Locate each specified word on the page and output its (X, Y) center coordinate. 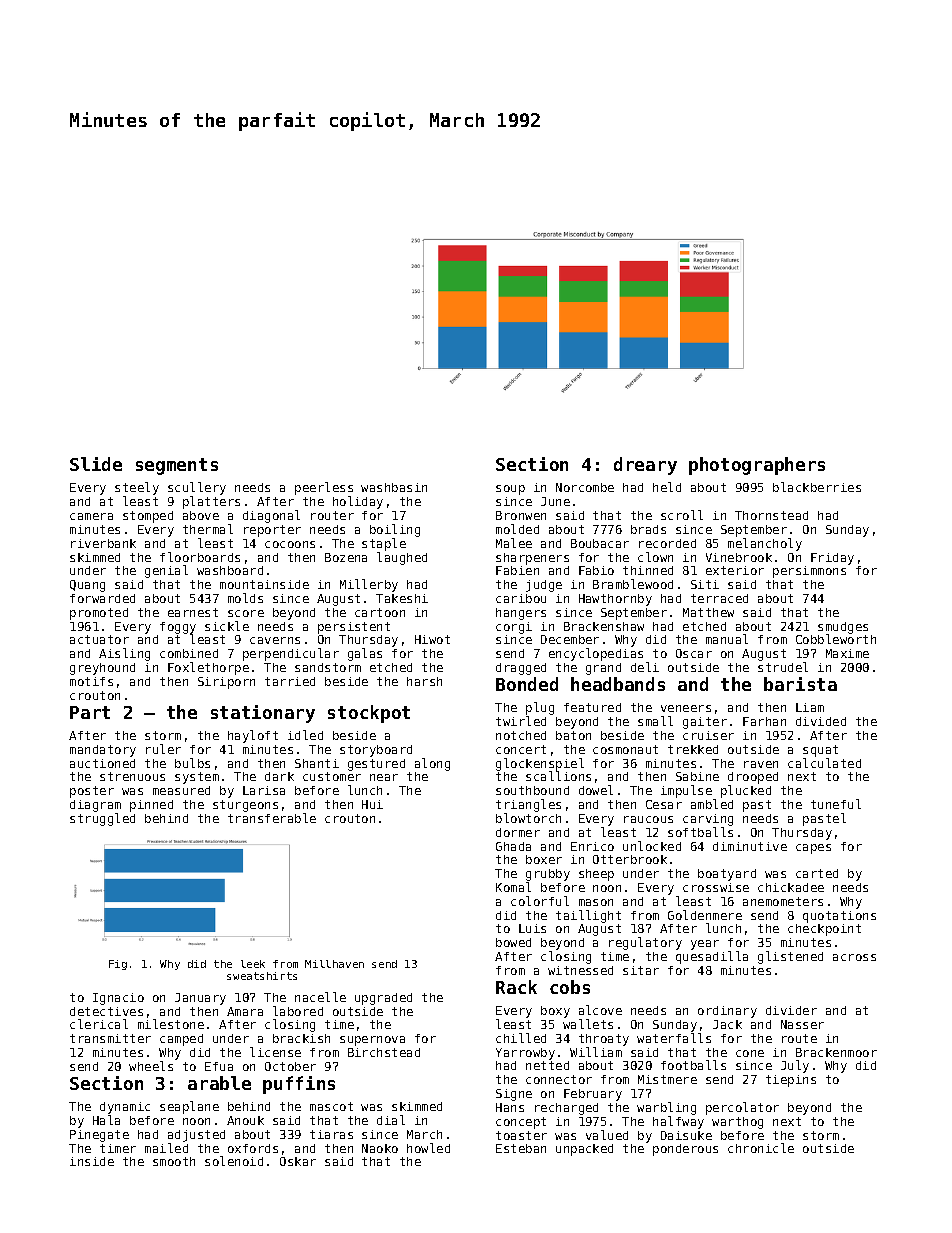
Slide (96, 464)
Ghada (513, 846)
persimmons (809, 572)
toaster (521, 1135)
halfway (678, 1122)
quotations (839, 917)
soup (510, 490)
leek (253, 964)
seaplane (189, 1107)
